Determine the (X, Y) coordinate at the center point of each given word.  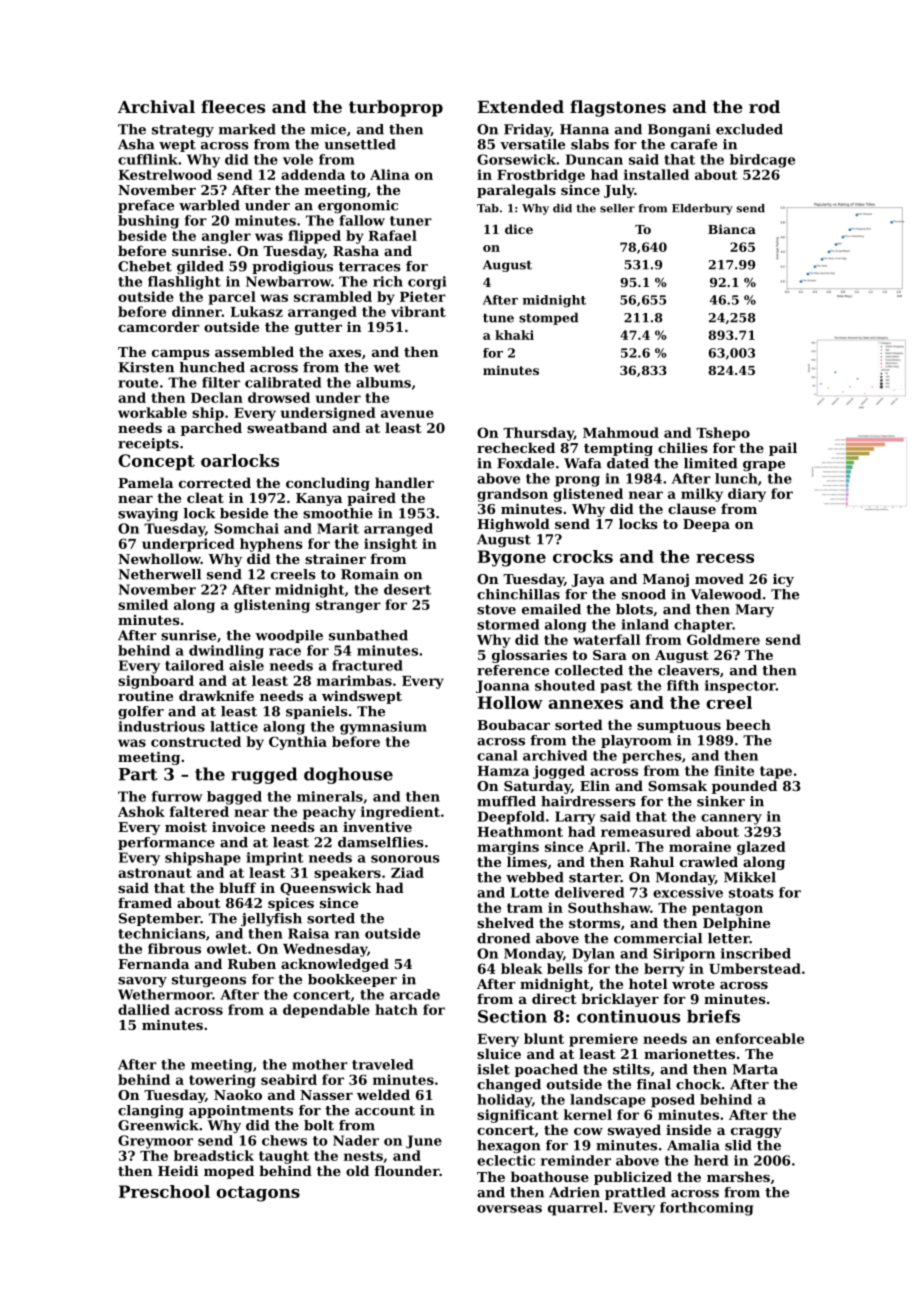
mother (320, 1064)
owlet (227, 948)
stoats (751, 893)
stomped (548, 318)
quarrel (575, 1209)
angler (226, 237)
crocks (583, 556)
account (385, 1111)
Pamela (145, 482)
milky (702, 495)
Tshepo (723, 434)
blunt (544, 1038)
